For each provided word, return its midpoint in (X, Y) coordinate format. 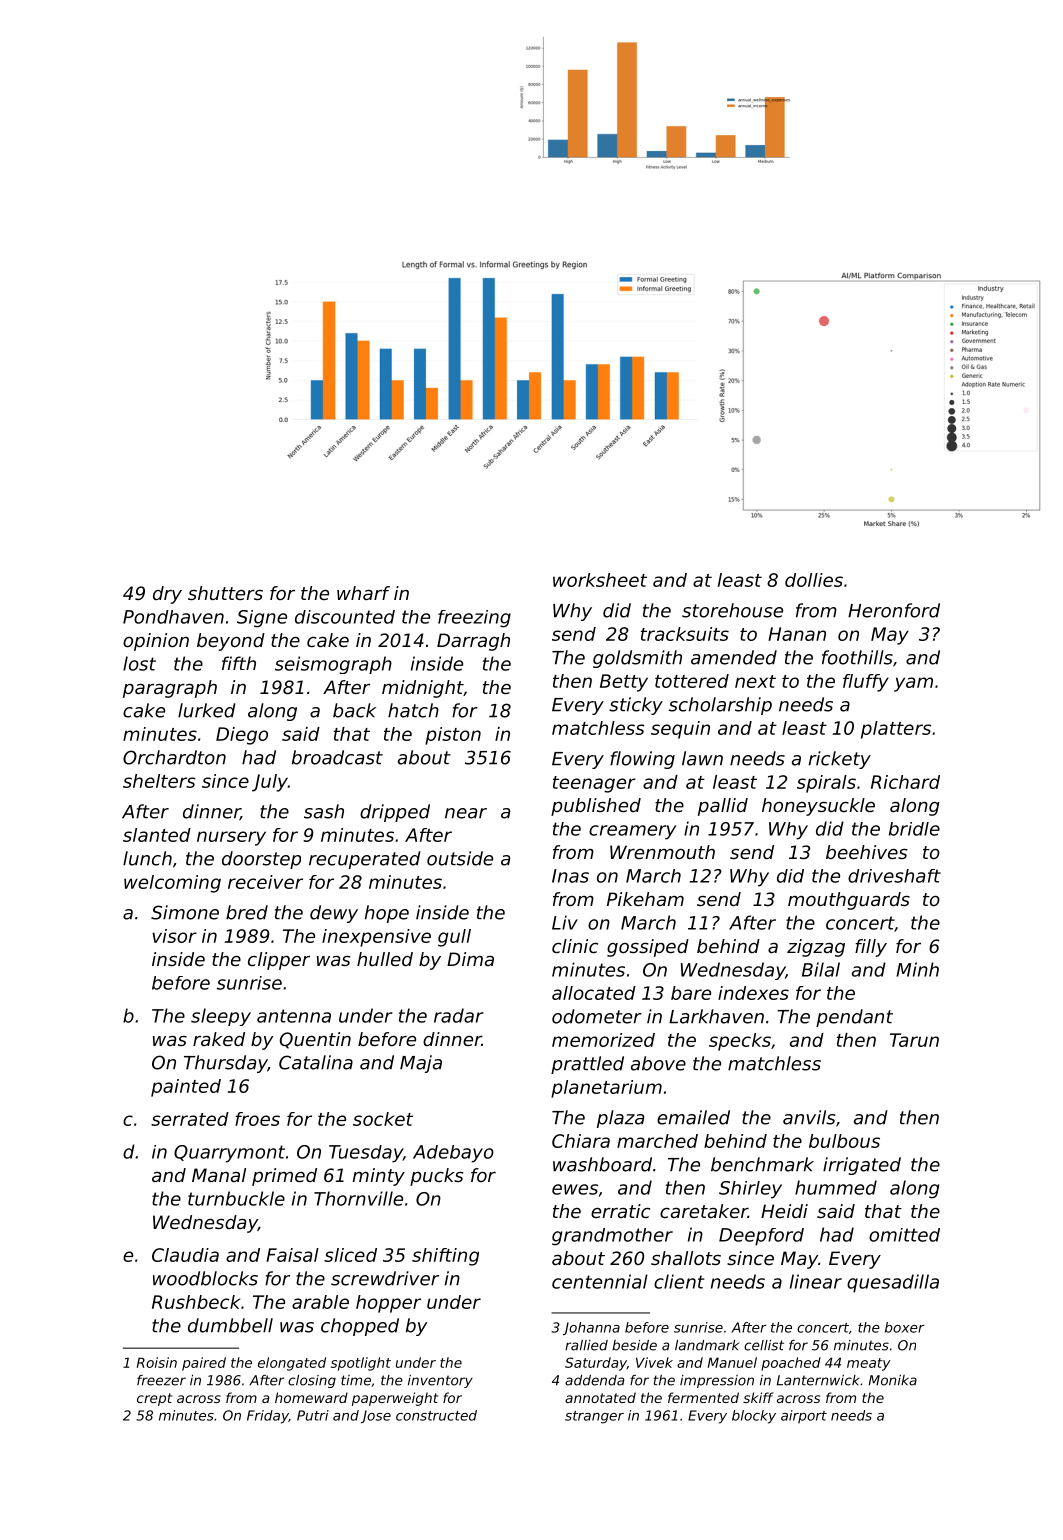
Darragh (473, 642)
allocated (594, 993)
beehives (867, 852)
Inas (570, 876)
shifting (445, 1257)
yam (913, 684)
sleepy (221, 1017)
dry (167, 595)
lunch (147, 858)
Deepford (761, 1237)
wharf (363, 593)
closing (312, 1381)
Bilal (821, 969)
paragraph (170, 689)
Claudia (185, 1255)
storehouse (732, 610)
